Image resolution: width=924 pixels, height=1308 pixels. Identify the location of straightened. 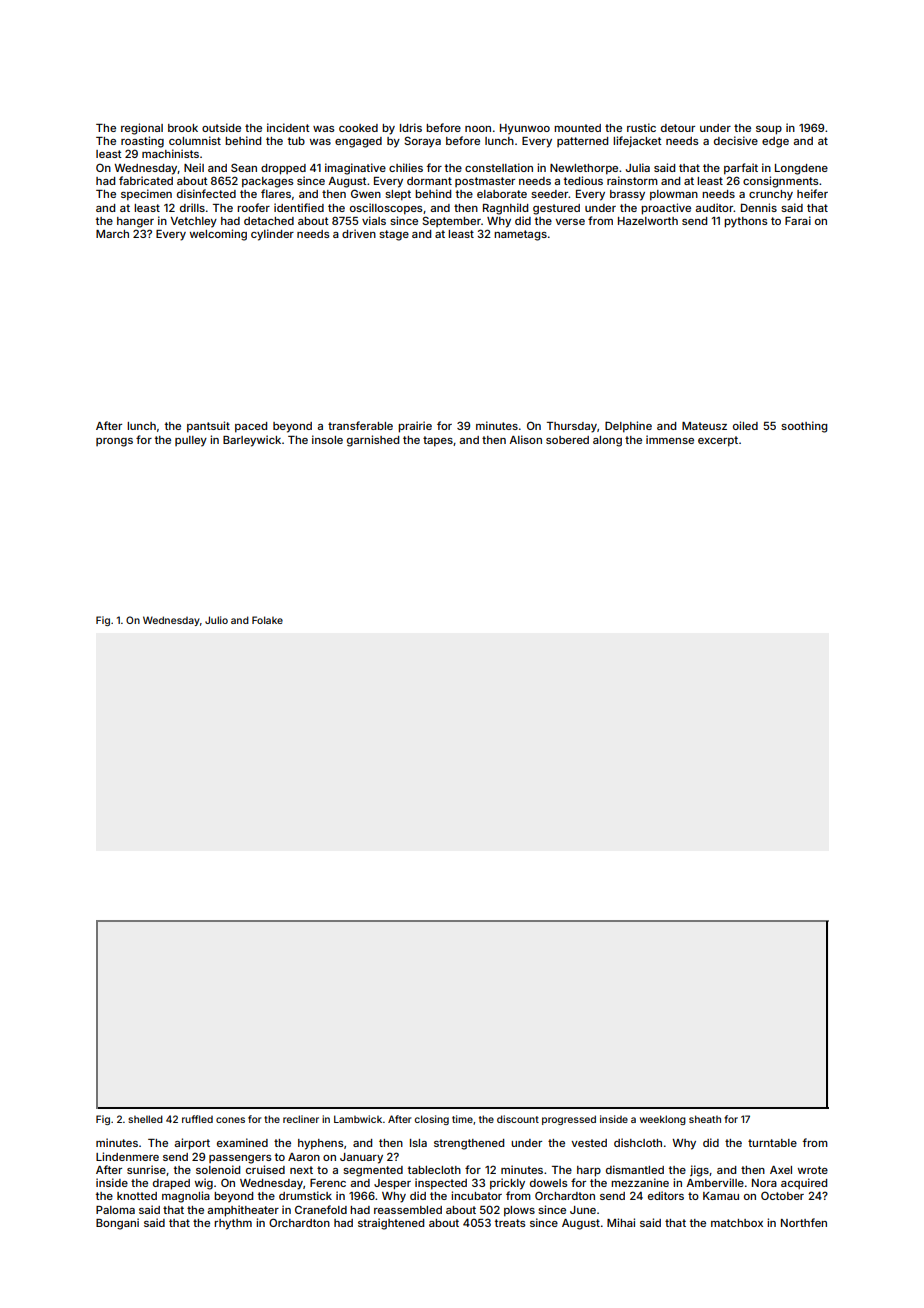
(391, 1224).
